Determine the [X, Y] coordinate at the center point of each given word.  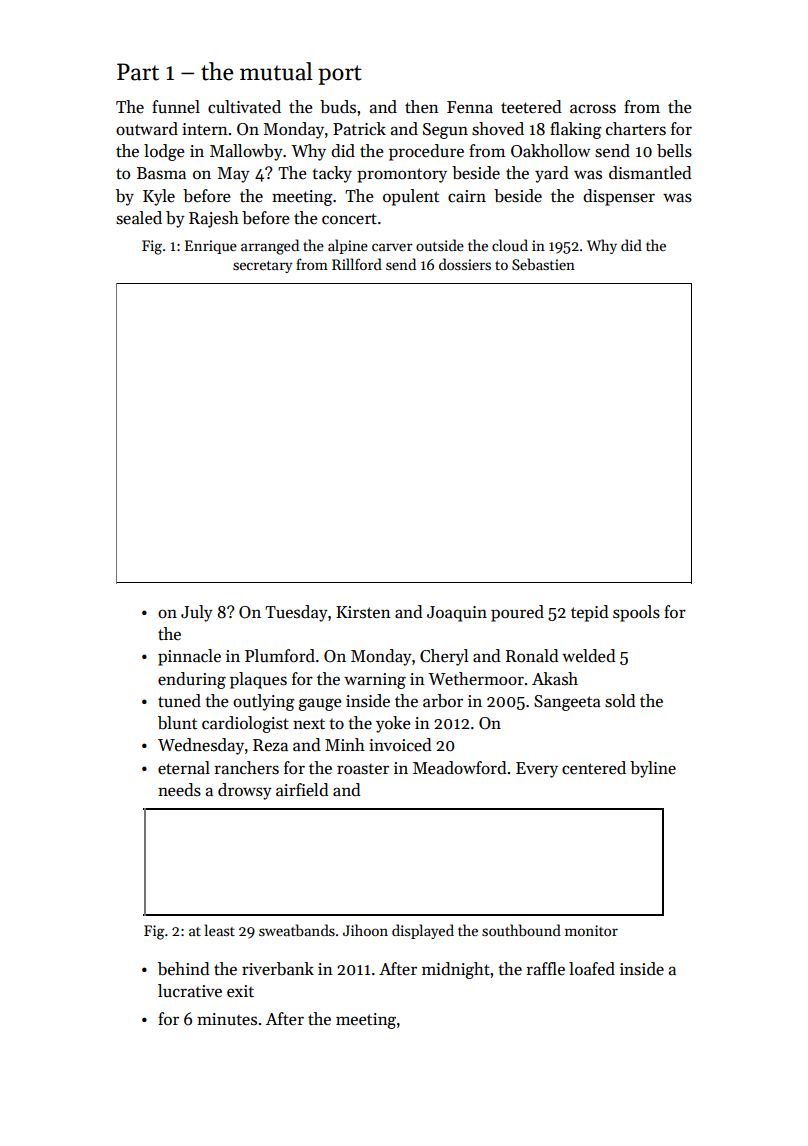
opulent [411, 197]
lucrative [190, 991]
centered [594, 768]
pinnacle [189, 657]
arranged [270, 247]
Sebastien [543, 264]
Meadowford [460, 768]
